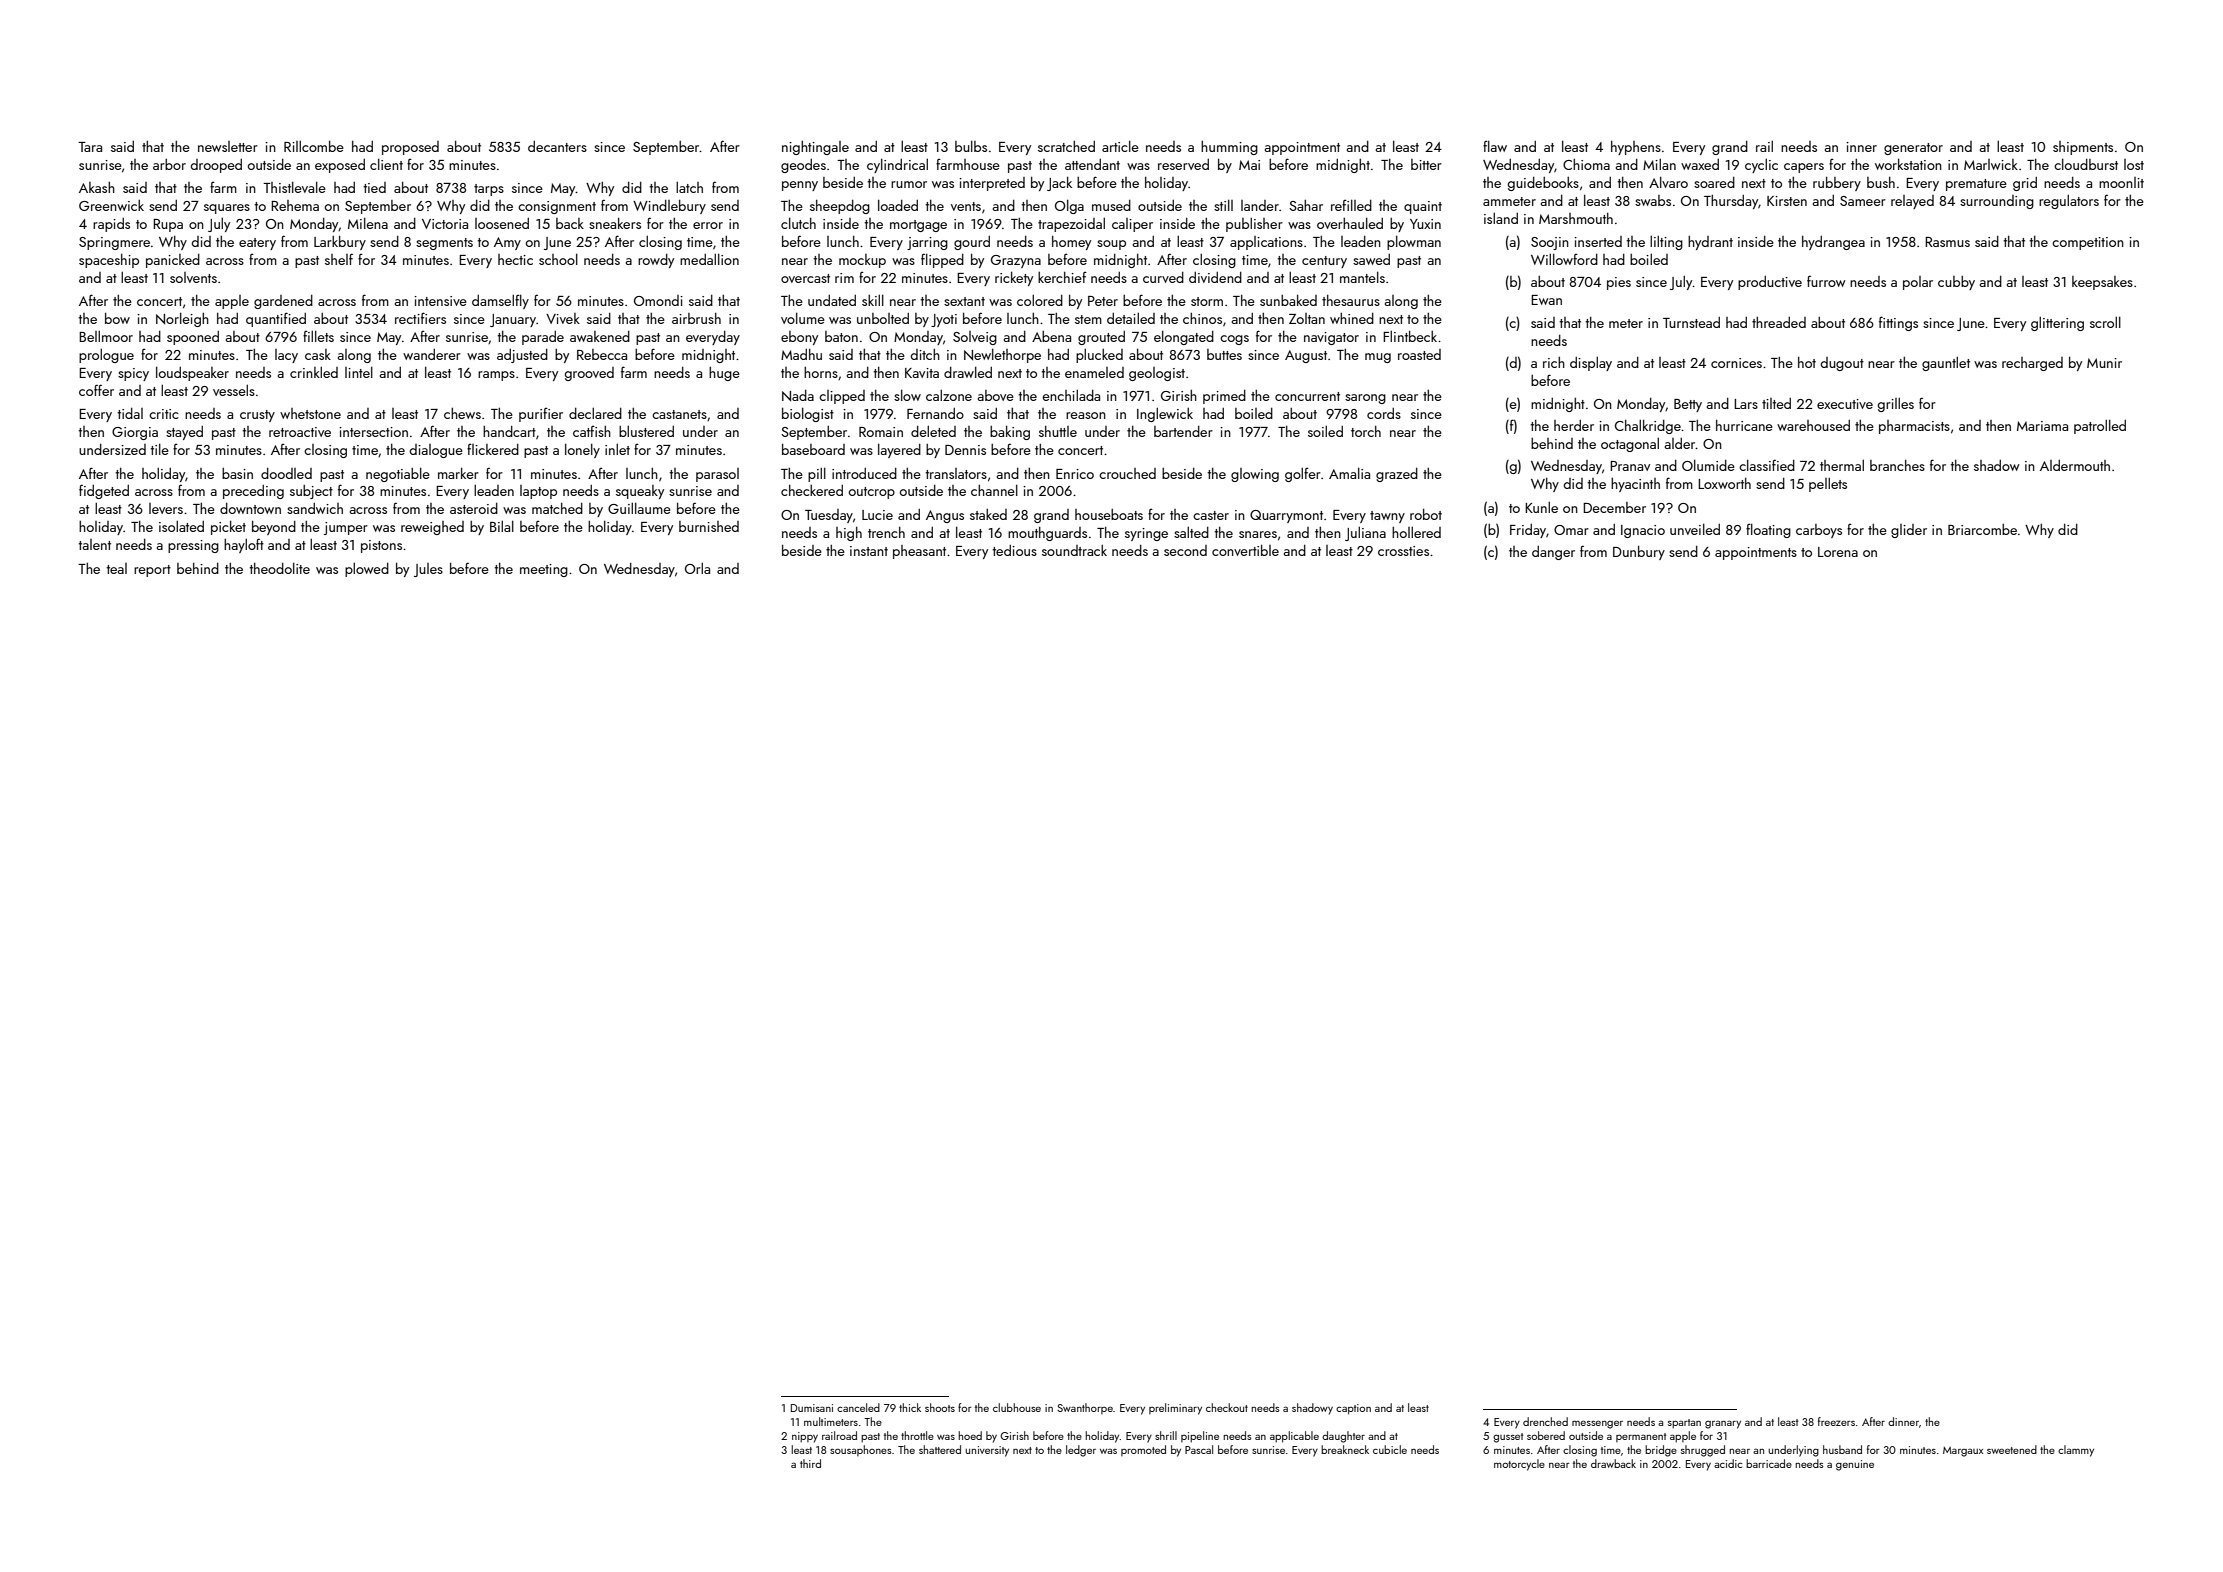  I want to click on caption, so click(1353, 1409).
